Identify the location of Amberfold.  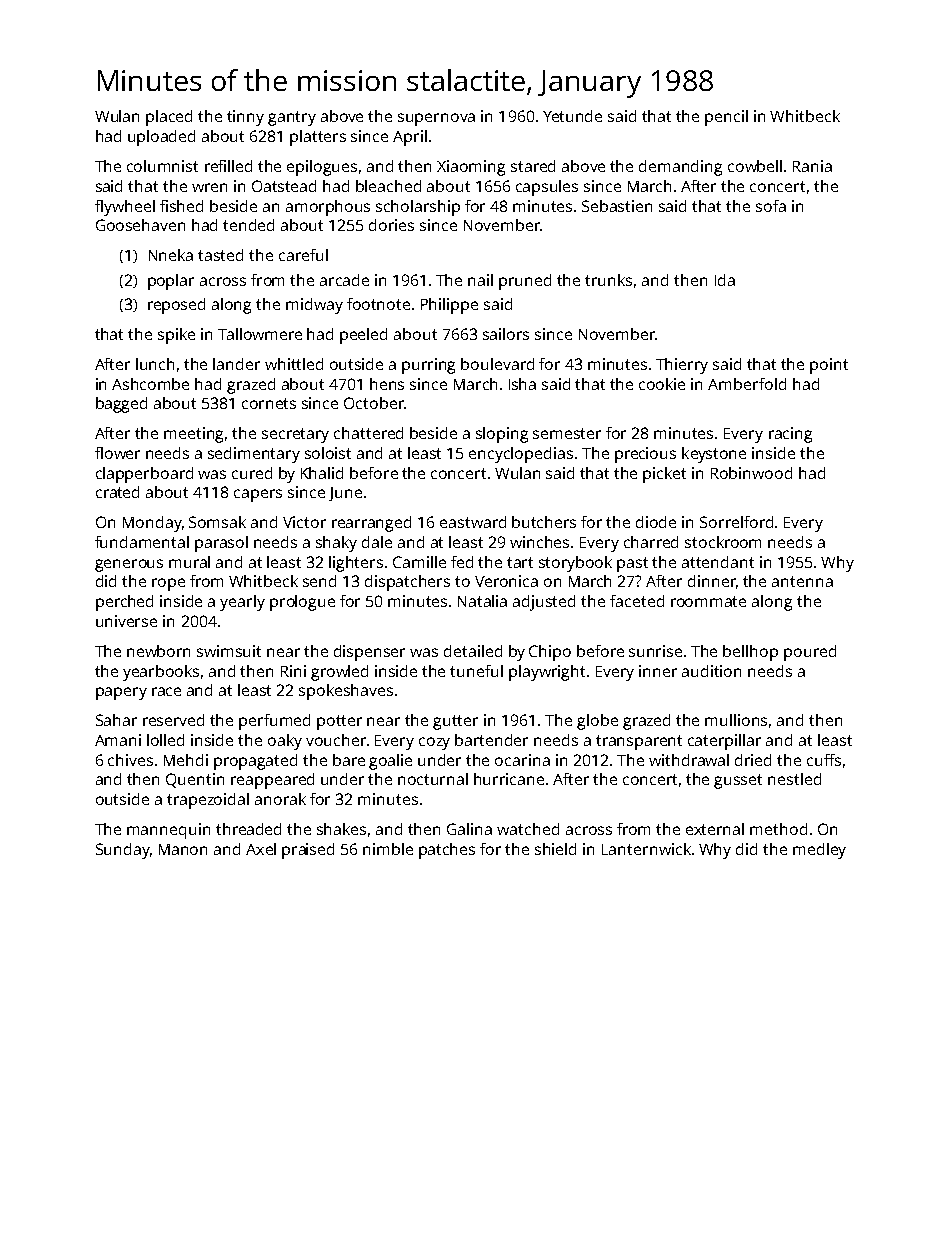
(747, 384).
